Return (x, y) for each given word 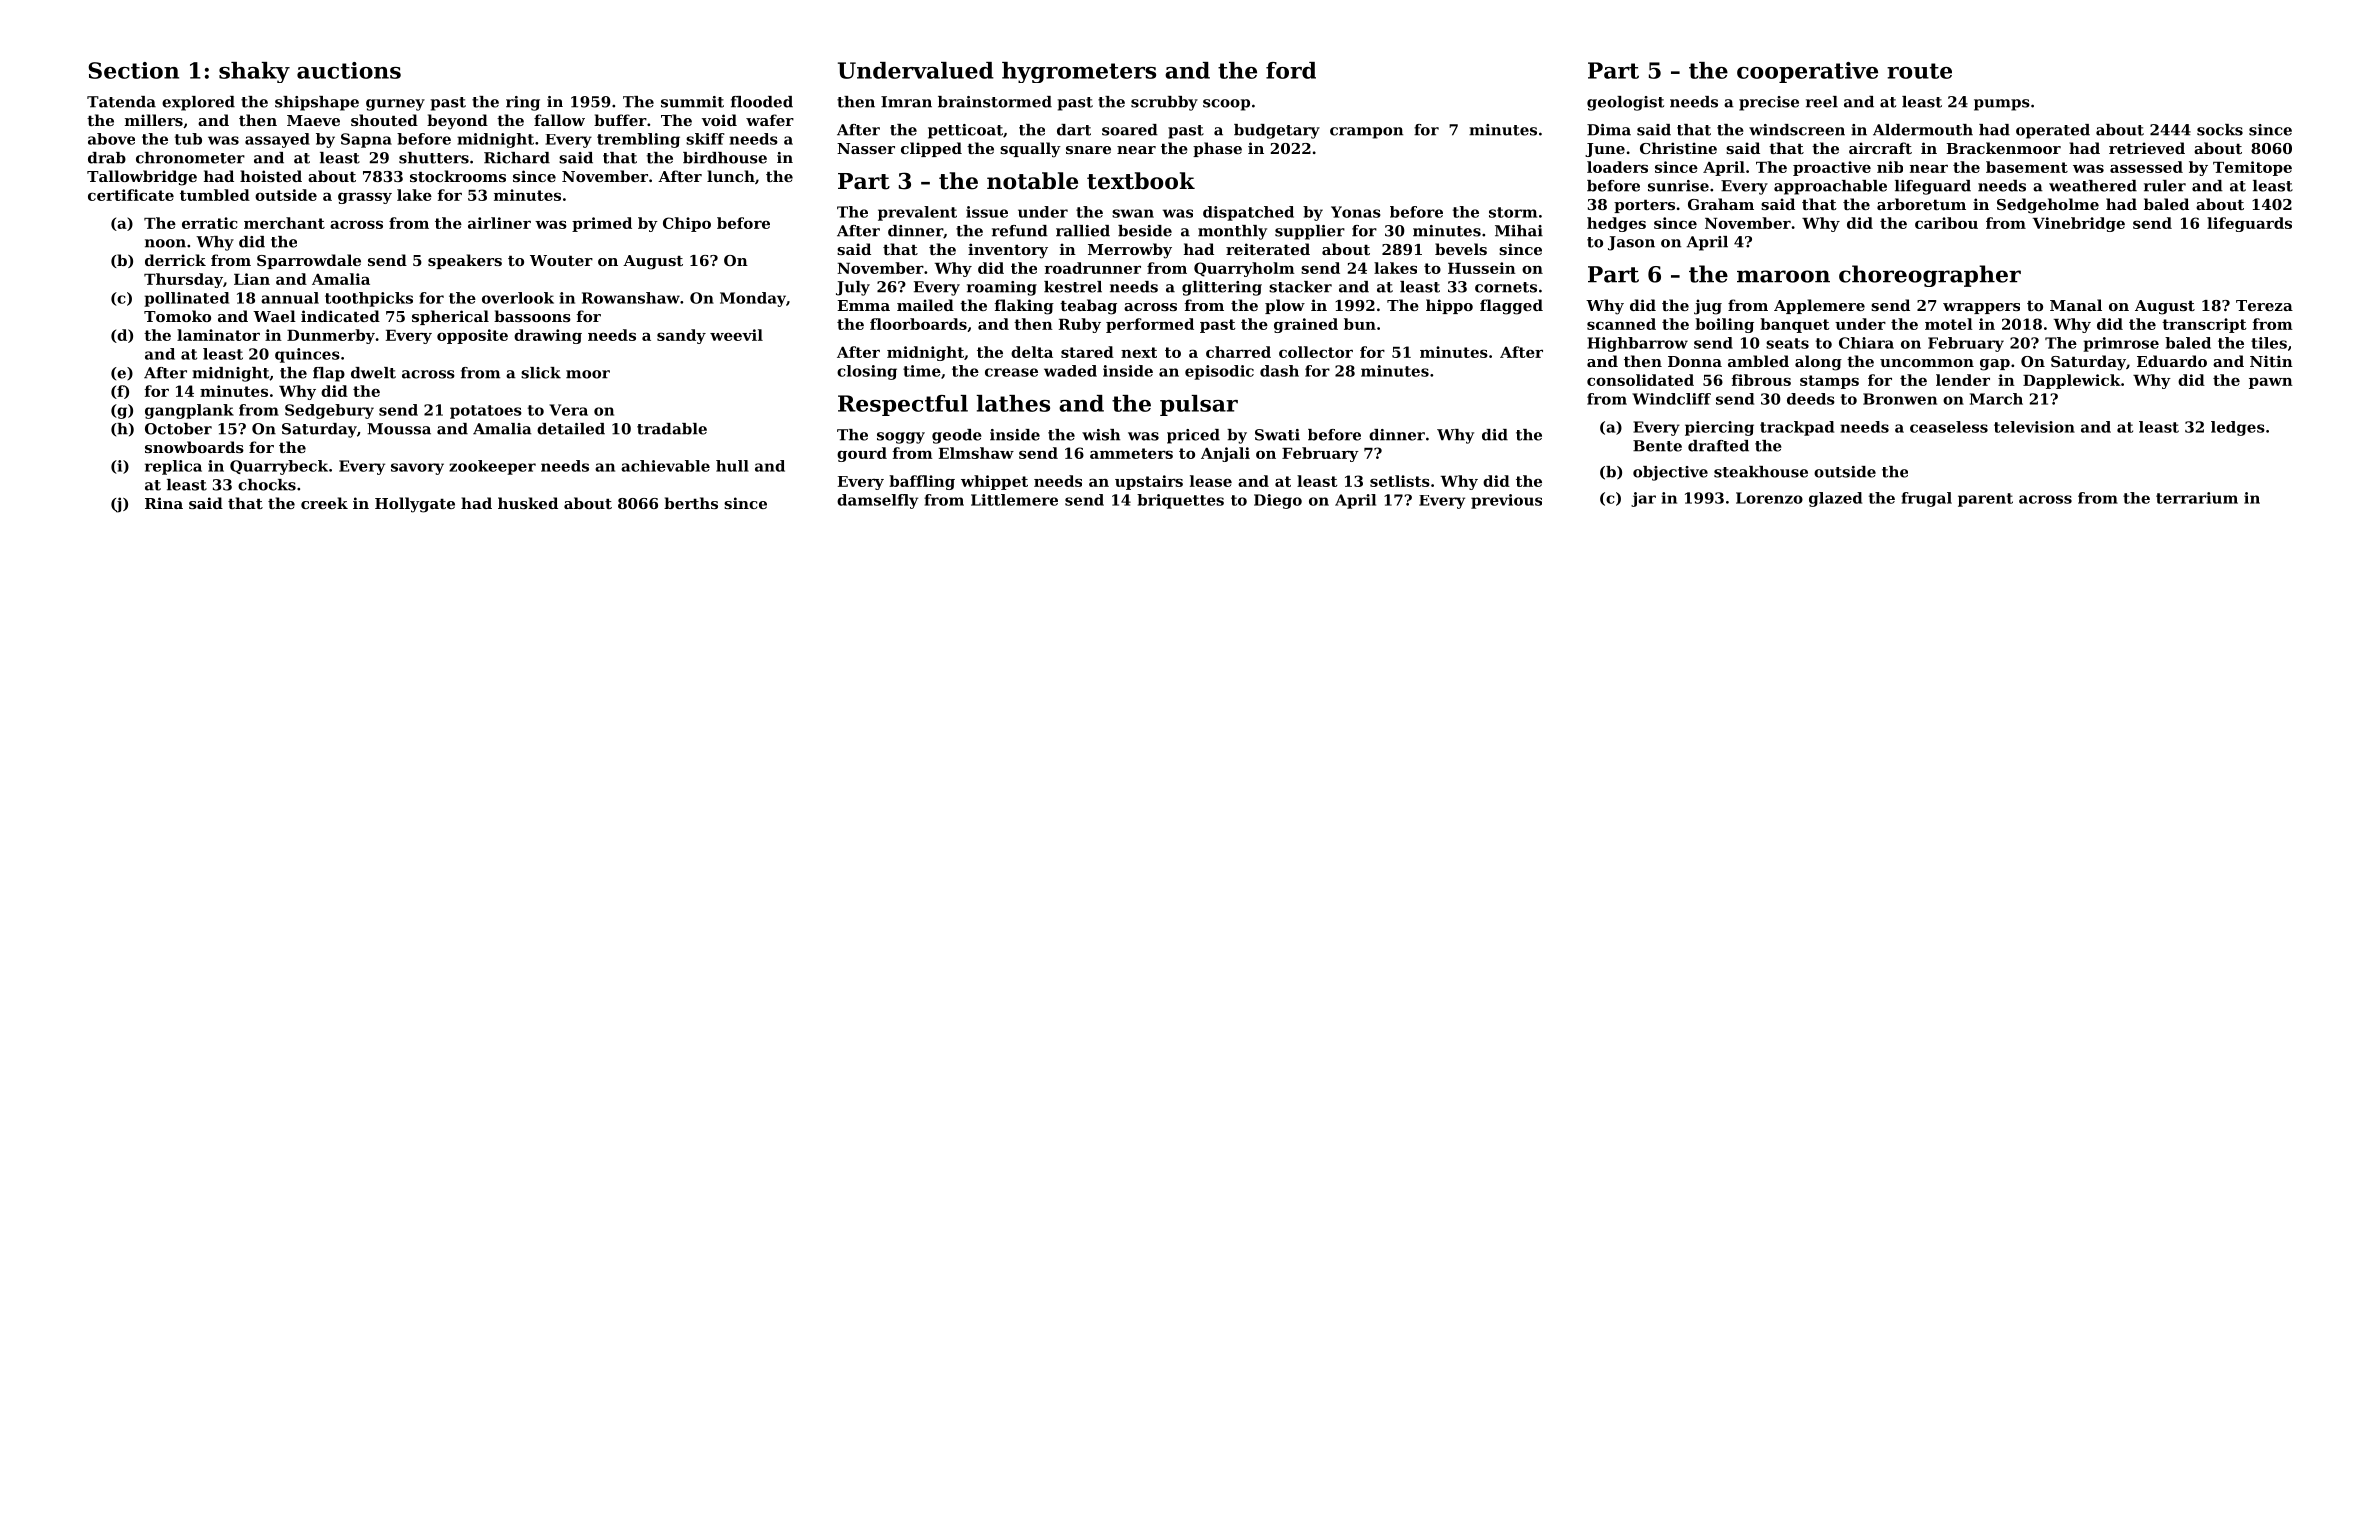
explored (198, 103)
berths (691, 503)
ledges (2238, 428)
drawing (548, 336)
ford (1291, 70)
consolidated (1640, 380)
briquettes (1180, 501)
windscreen (1797, 130)
